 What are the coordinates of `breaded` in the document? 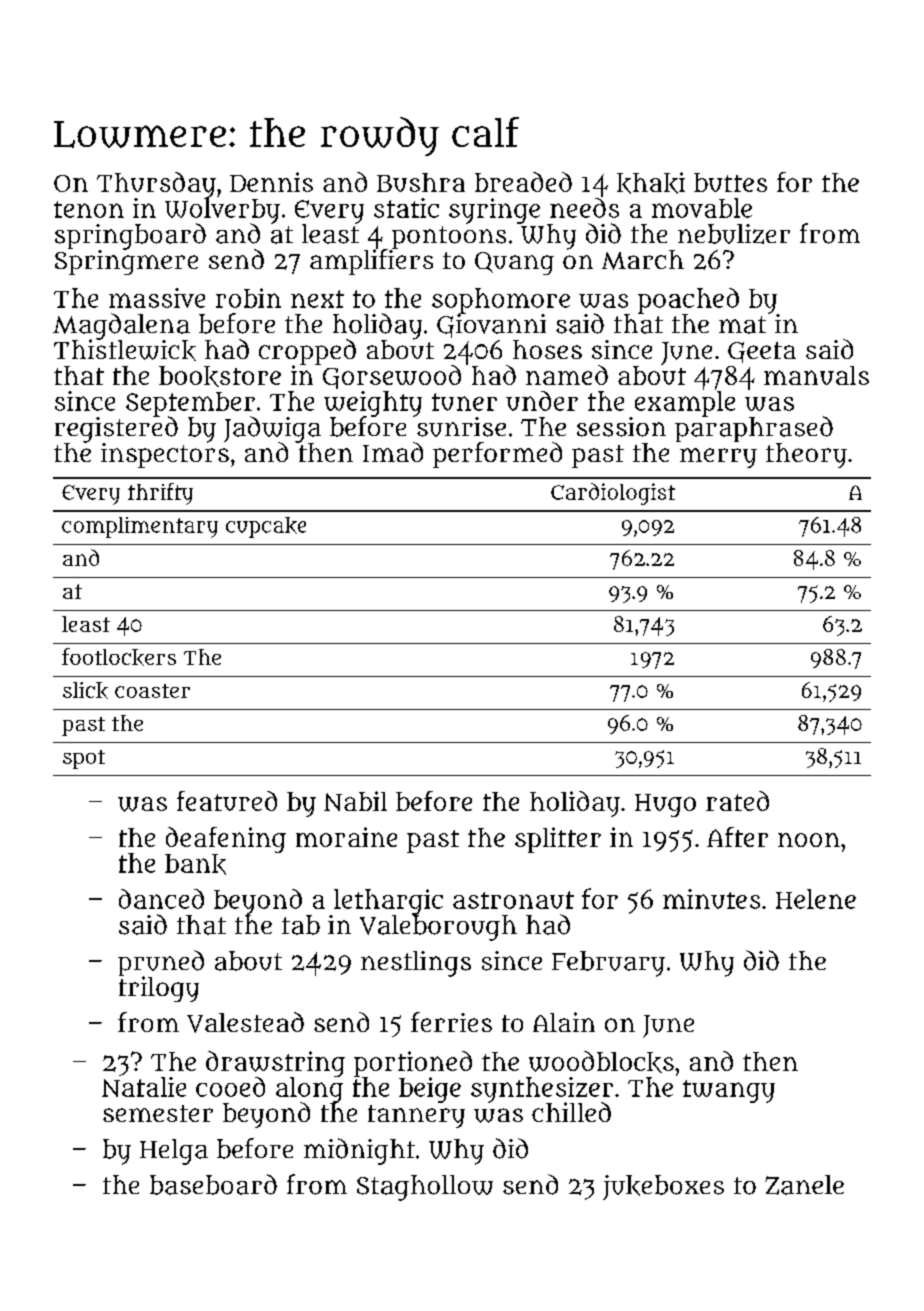 It's located at (523, 182).
